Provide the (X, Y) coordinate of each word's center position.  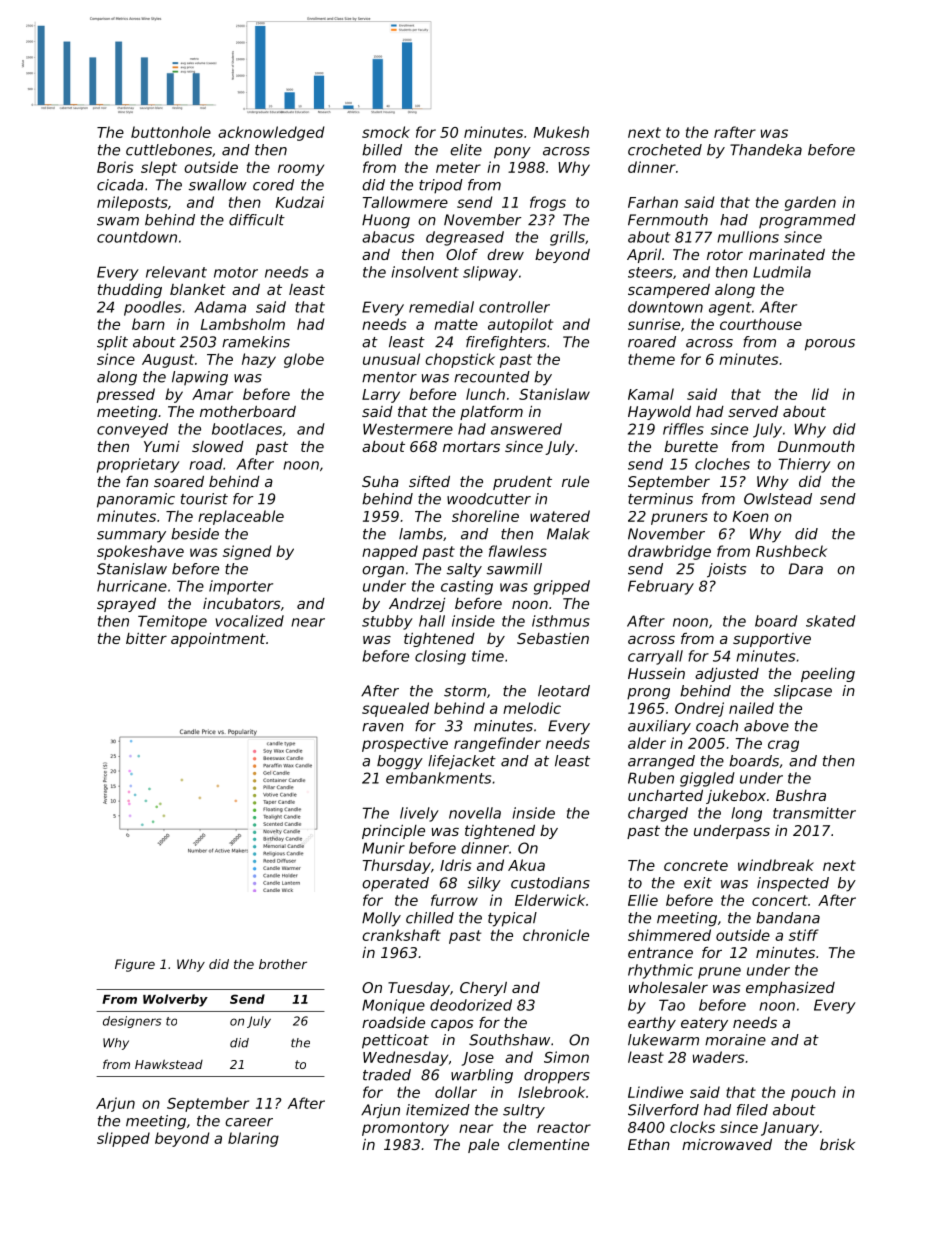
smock (386, 132)
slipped (123, 1139)
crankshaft (401, 935)
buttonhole (171, 132)
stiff (804, 935)
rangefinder (497, 744)
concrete (696, 865)
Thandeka (766, 150)
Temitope (172, 622)
